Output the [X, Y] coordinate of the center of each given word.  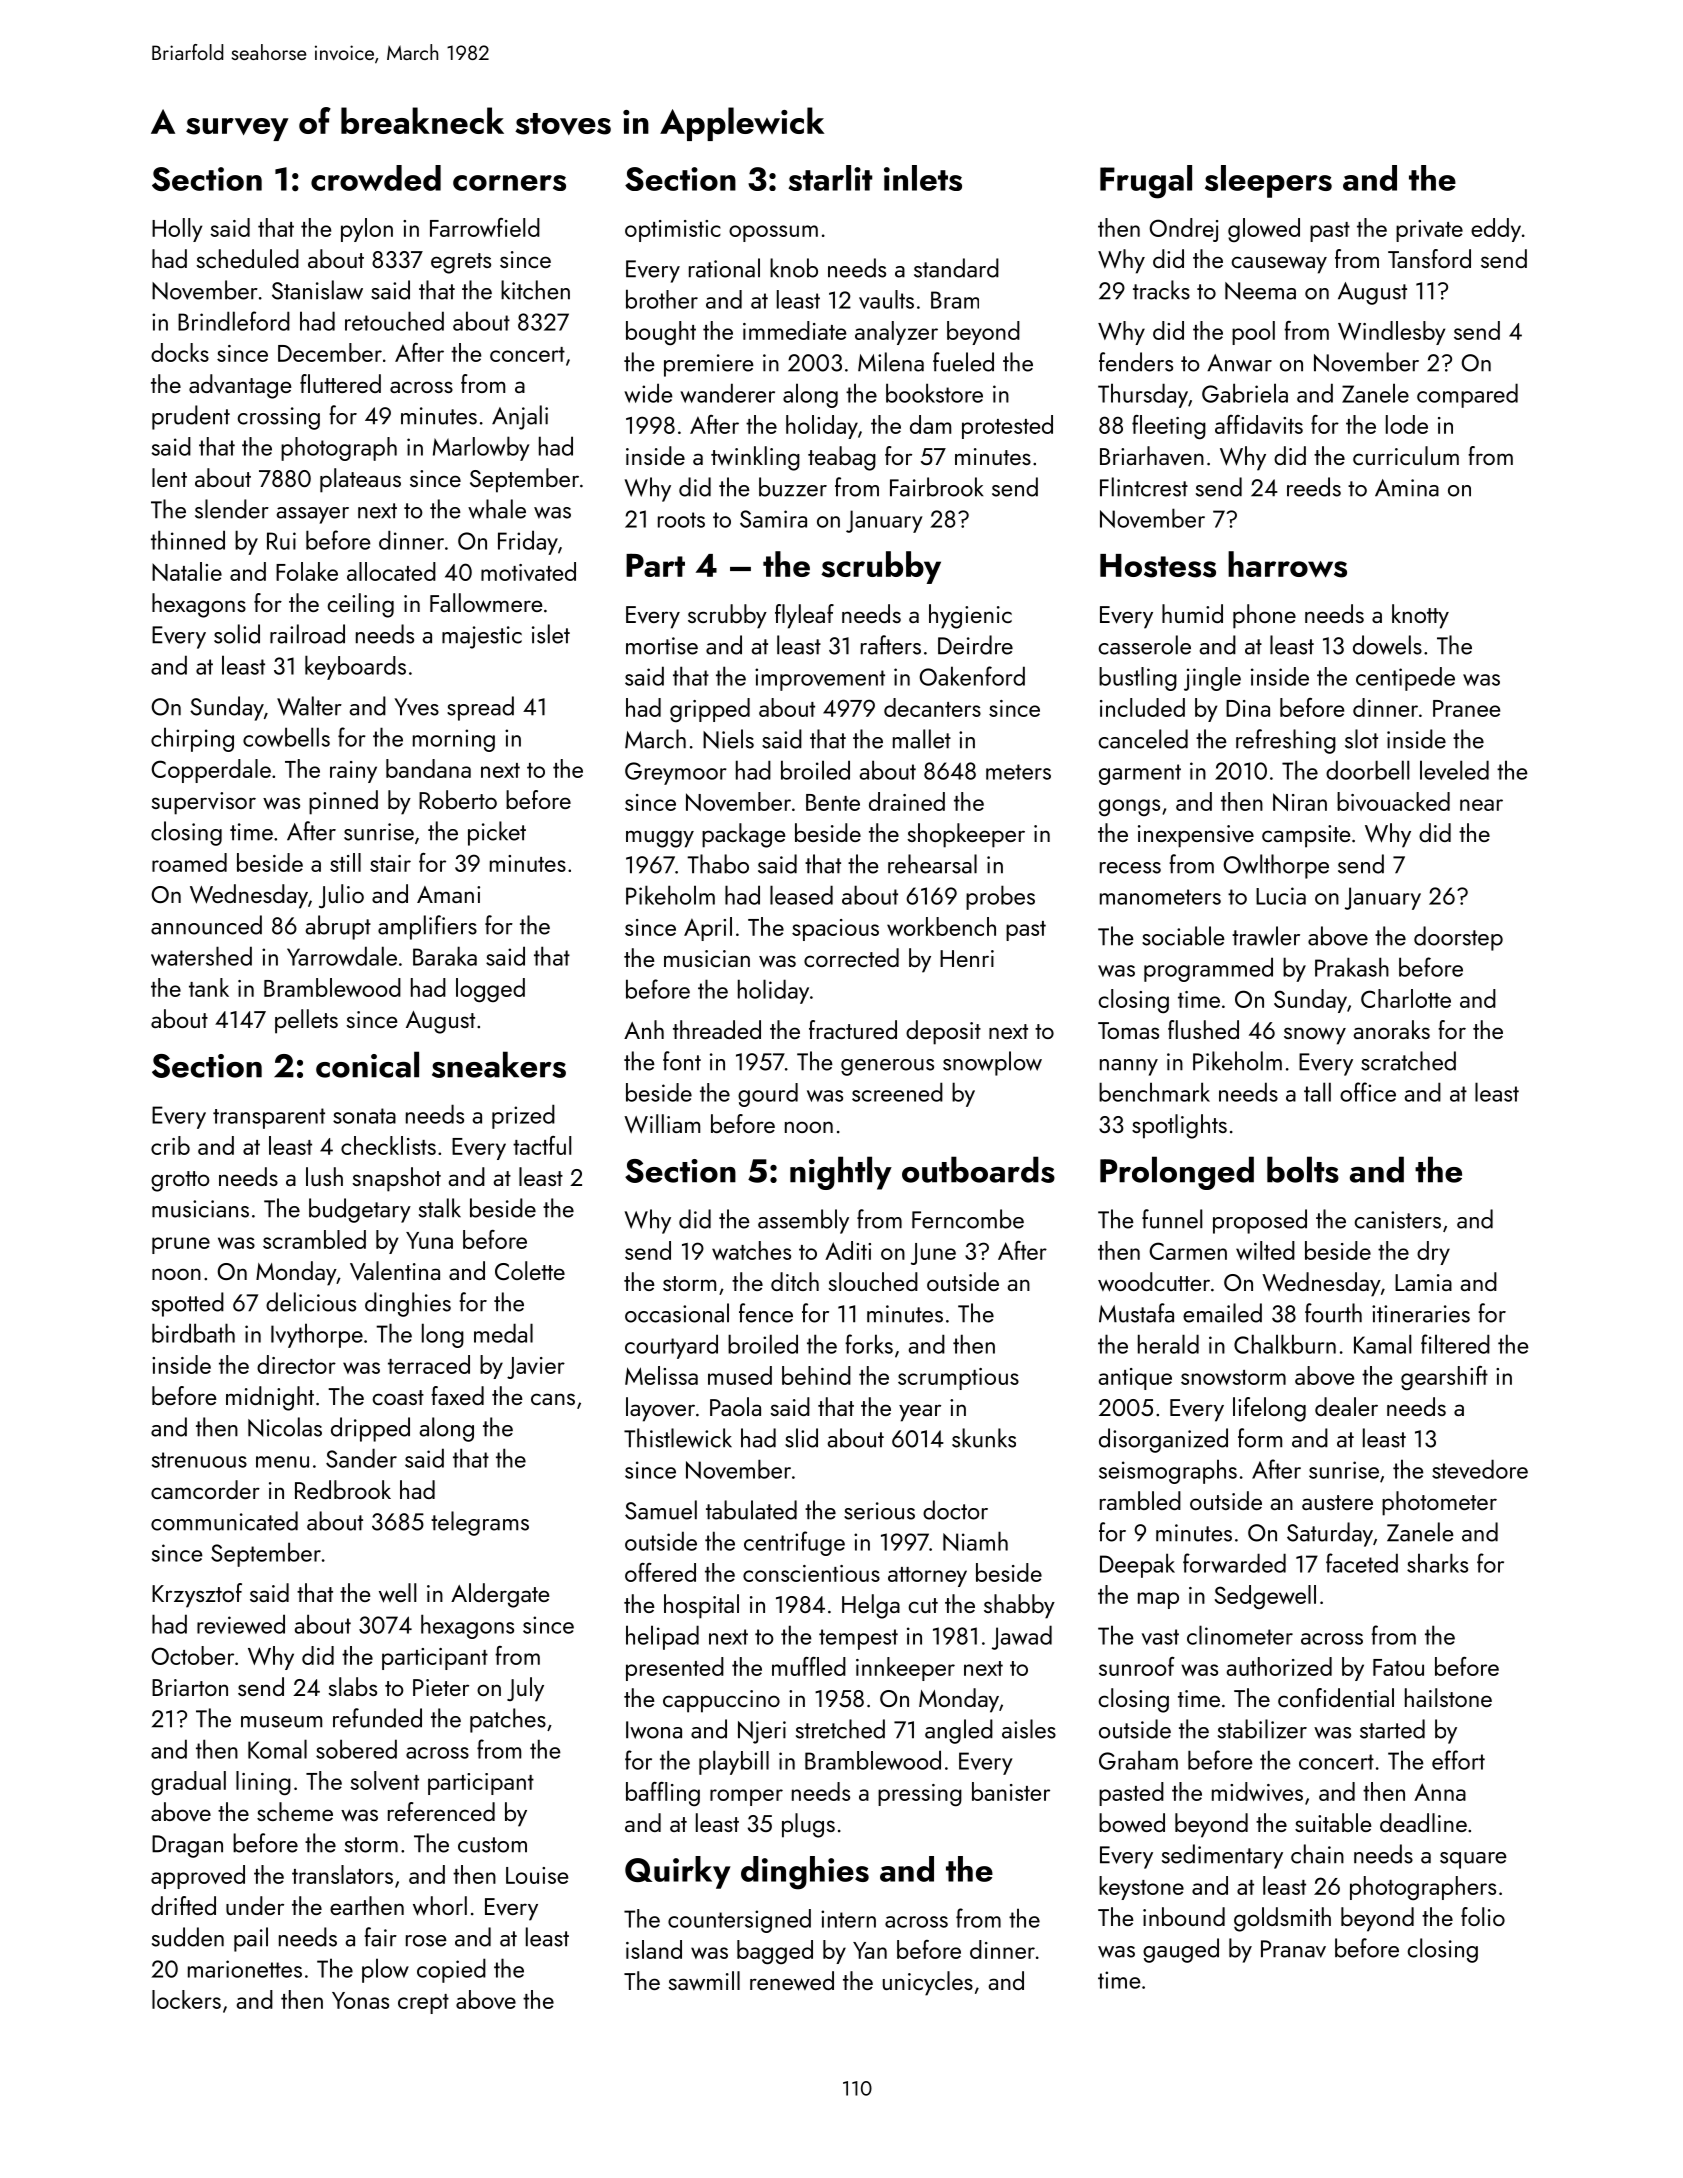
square [1473, 1860]
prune [181, 1245]
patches [508, 1720]
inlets [923, 178]
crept [423, 2004]
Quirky [678, 1872]
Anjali [520, 417]
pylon [367, 230]
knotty [1420, 616]
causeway [1279, 265]
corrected [851, 957]
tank [209, 987]
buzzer [793, 487]
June [933, 1254]
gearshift [1444, 1378]
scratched [1408, 1061]
